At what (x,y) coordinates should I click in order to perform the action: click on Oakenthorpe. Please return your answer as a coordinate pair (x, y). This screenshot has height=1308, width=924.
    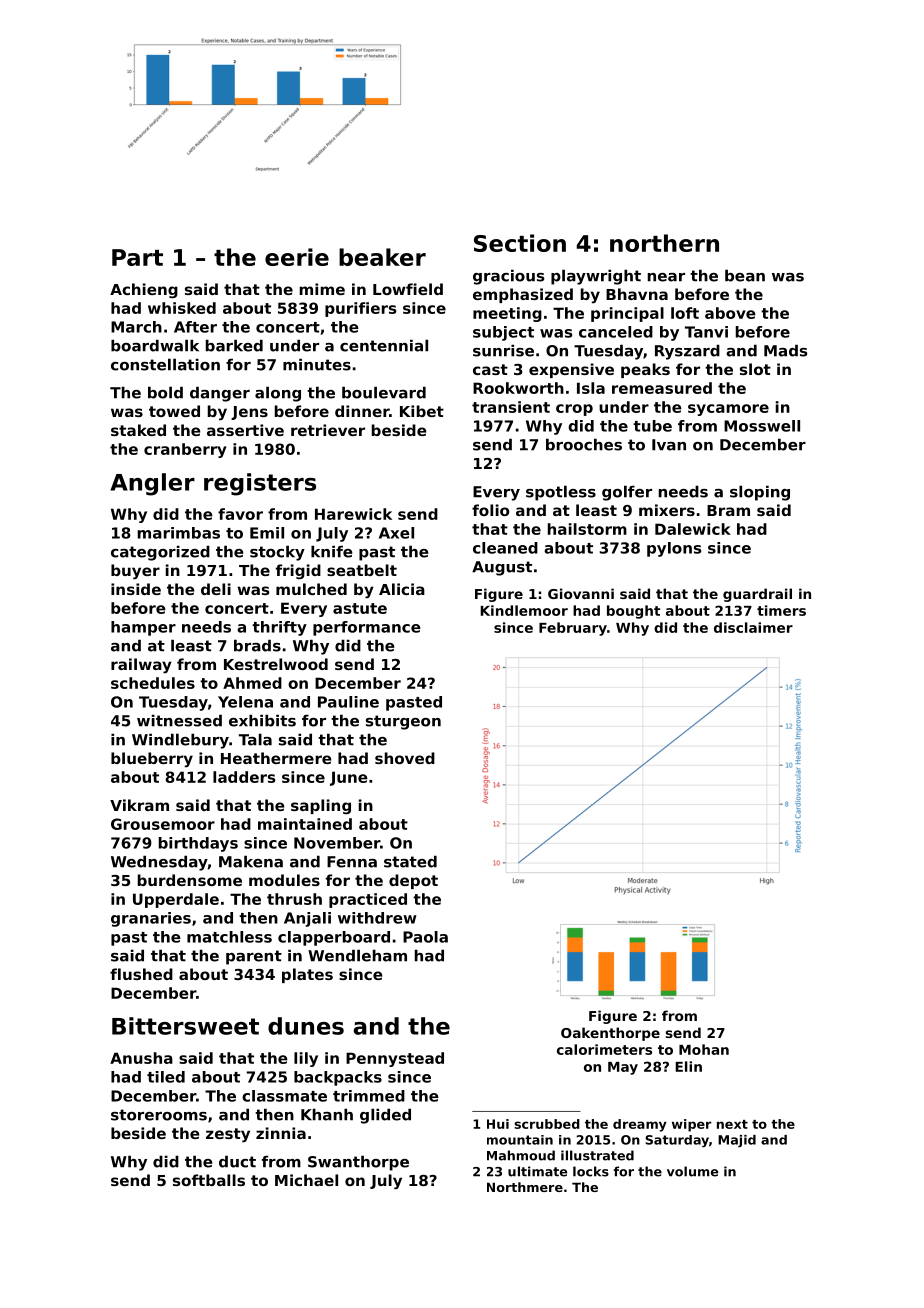
    Looking at the image, I should click on (610, 1034).
